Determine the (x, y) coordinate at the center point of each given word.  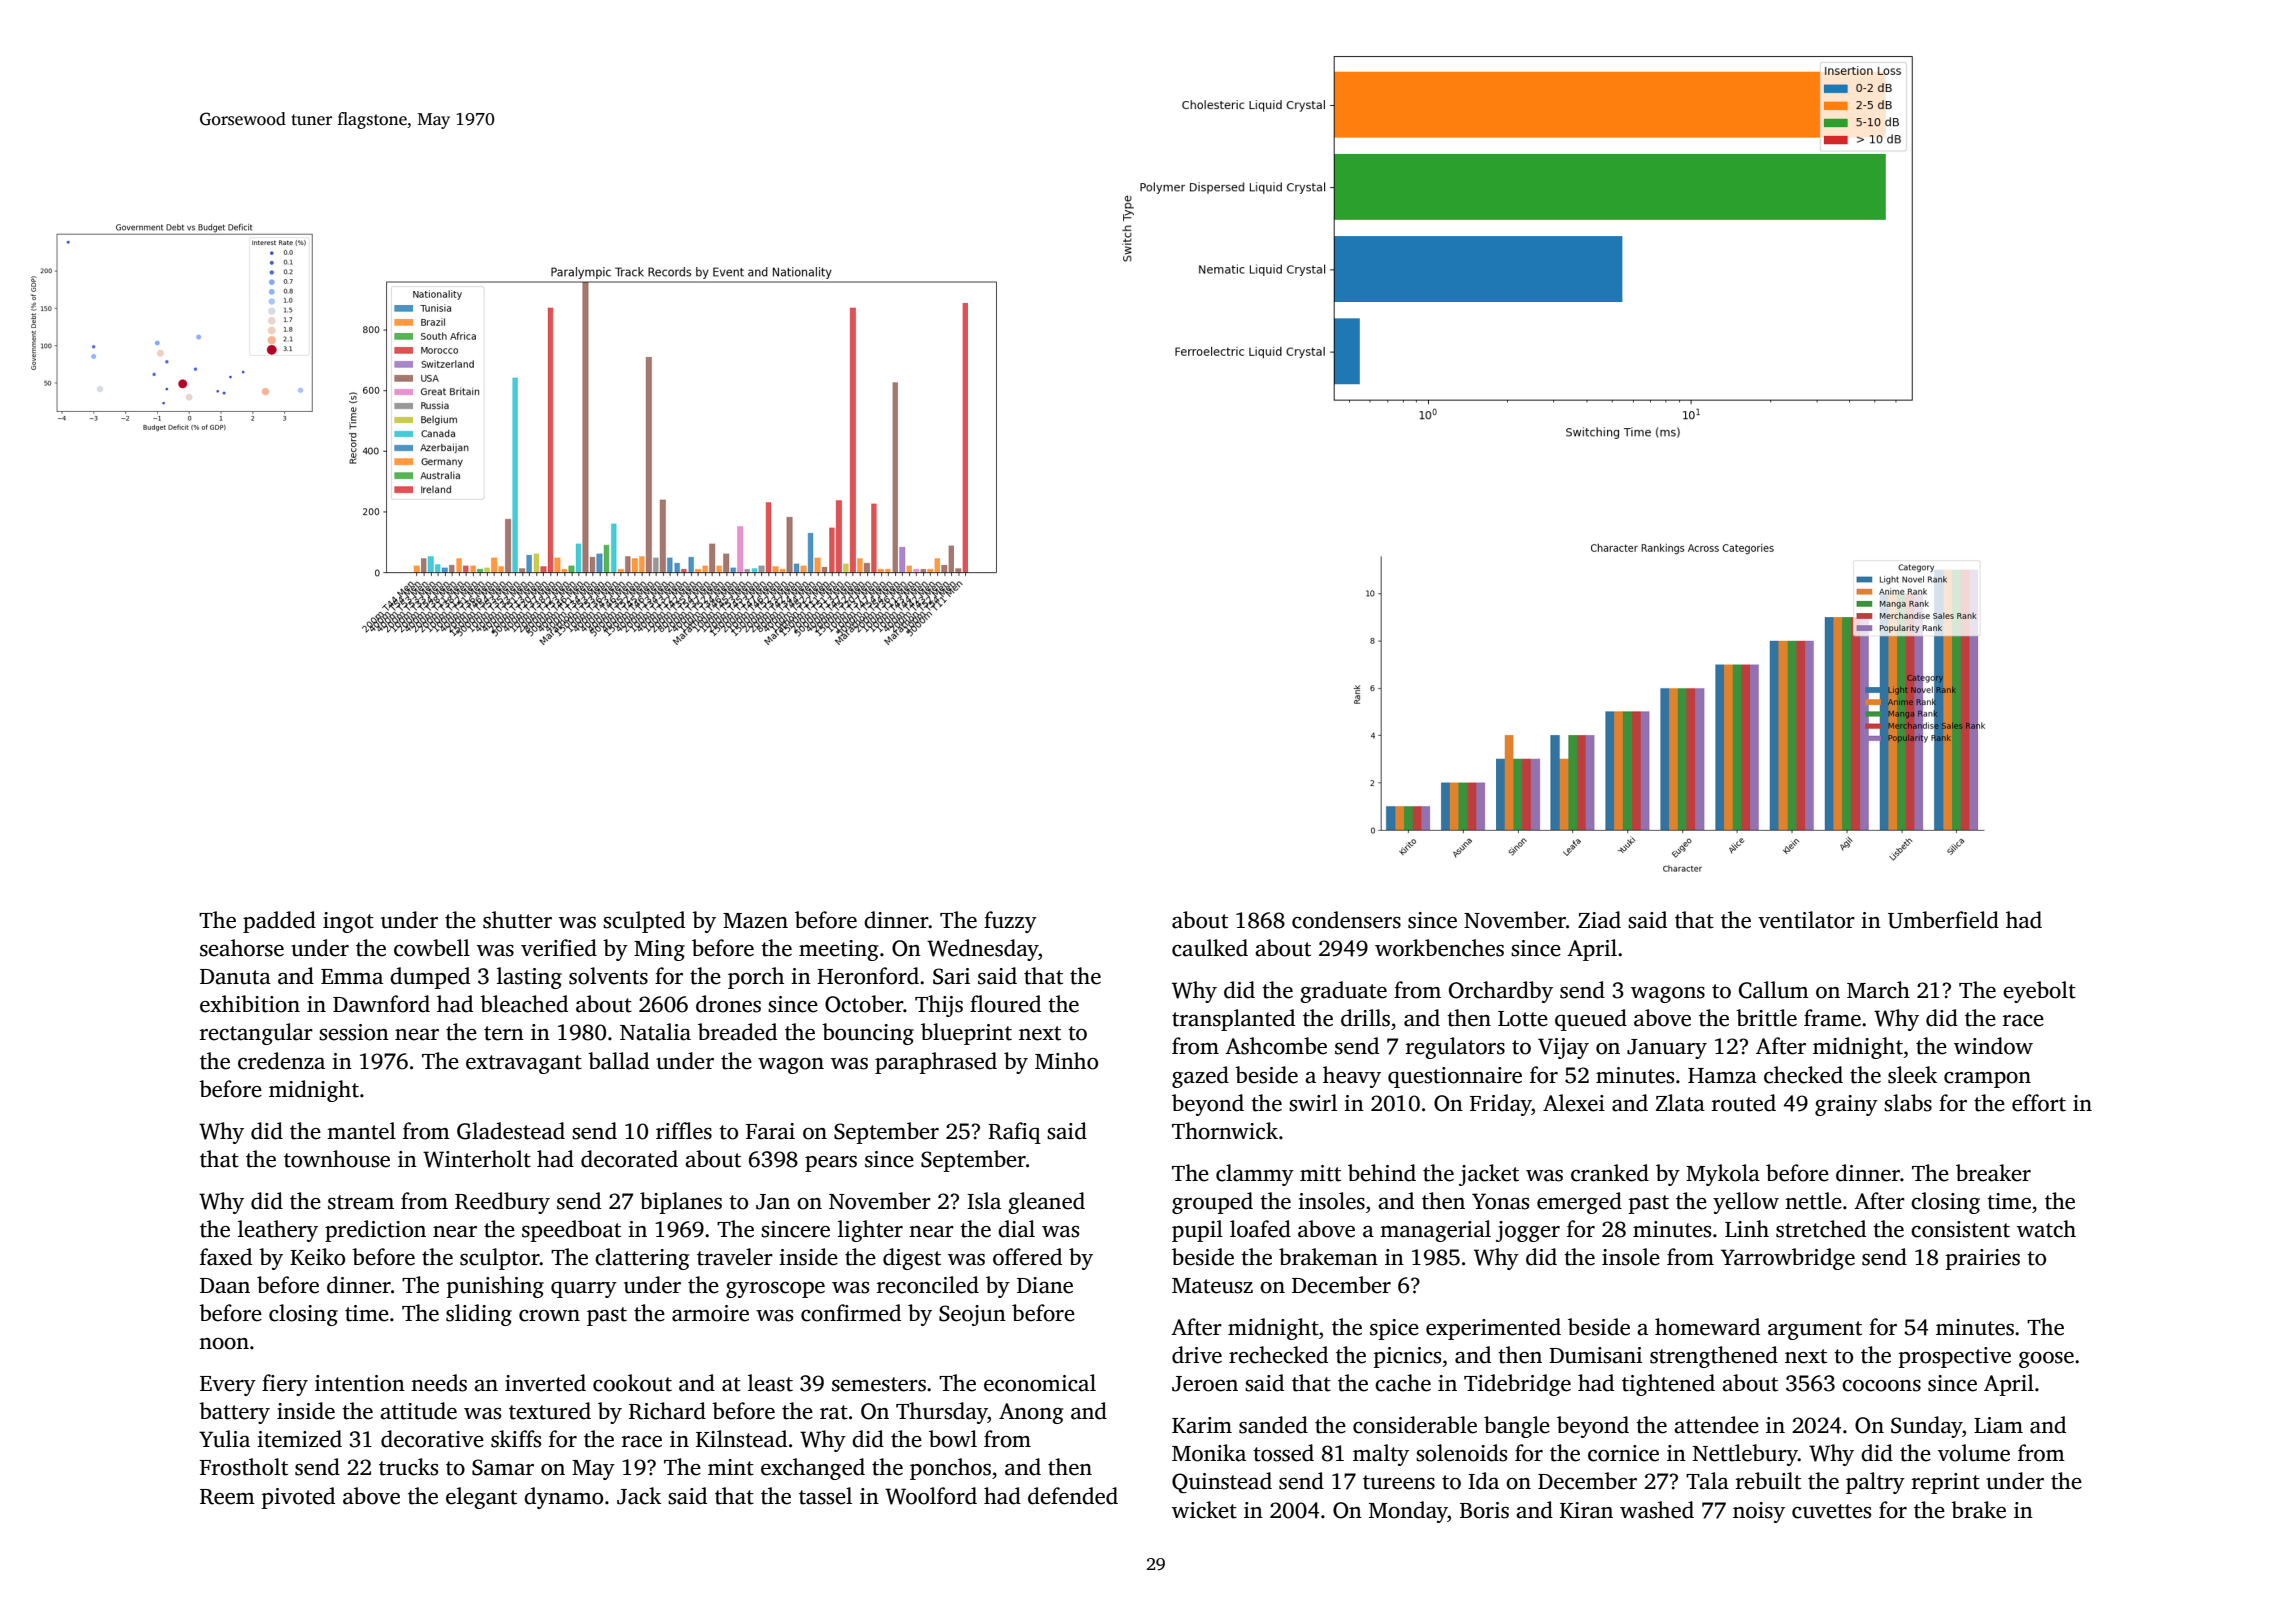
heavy (1352, 1077)
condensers (1346, 920)
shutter (517, 920)
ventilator (1806, 920)
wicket (1204, 1510)
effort (2039, 1103)
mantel (361, 1131)
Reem (227, 1497)
